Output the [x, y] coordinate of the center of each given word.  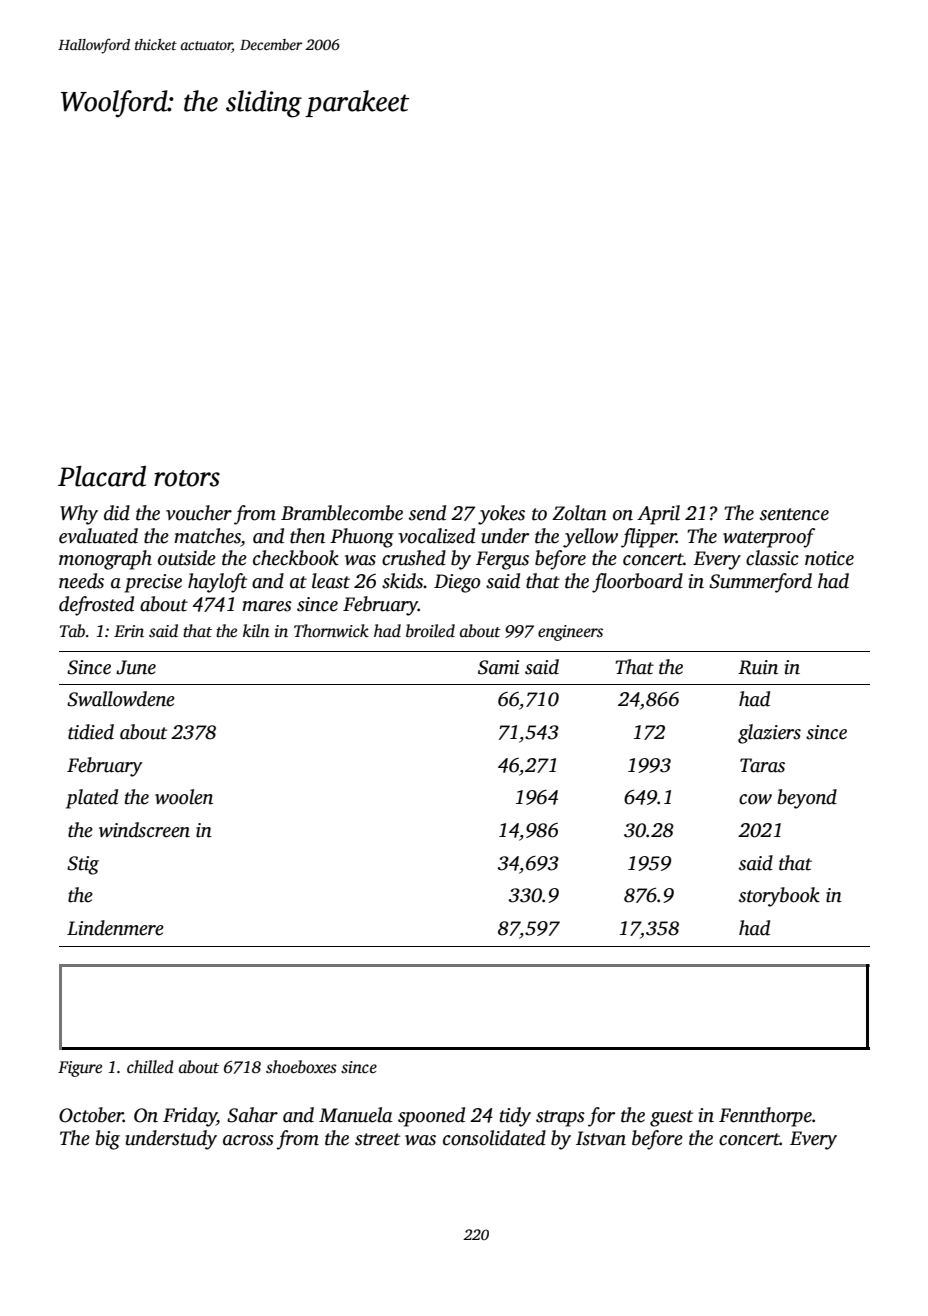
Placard [102, 476]
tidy [515, 1117]
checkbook [296, 558]
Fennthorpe [765, 1117]
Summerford [760, 583]
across [248, 1140]
